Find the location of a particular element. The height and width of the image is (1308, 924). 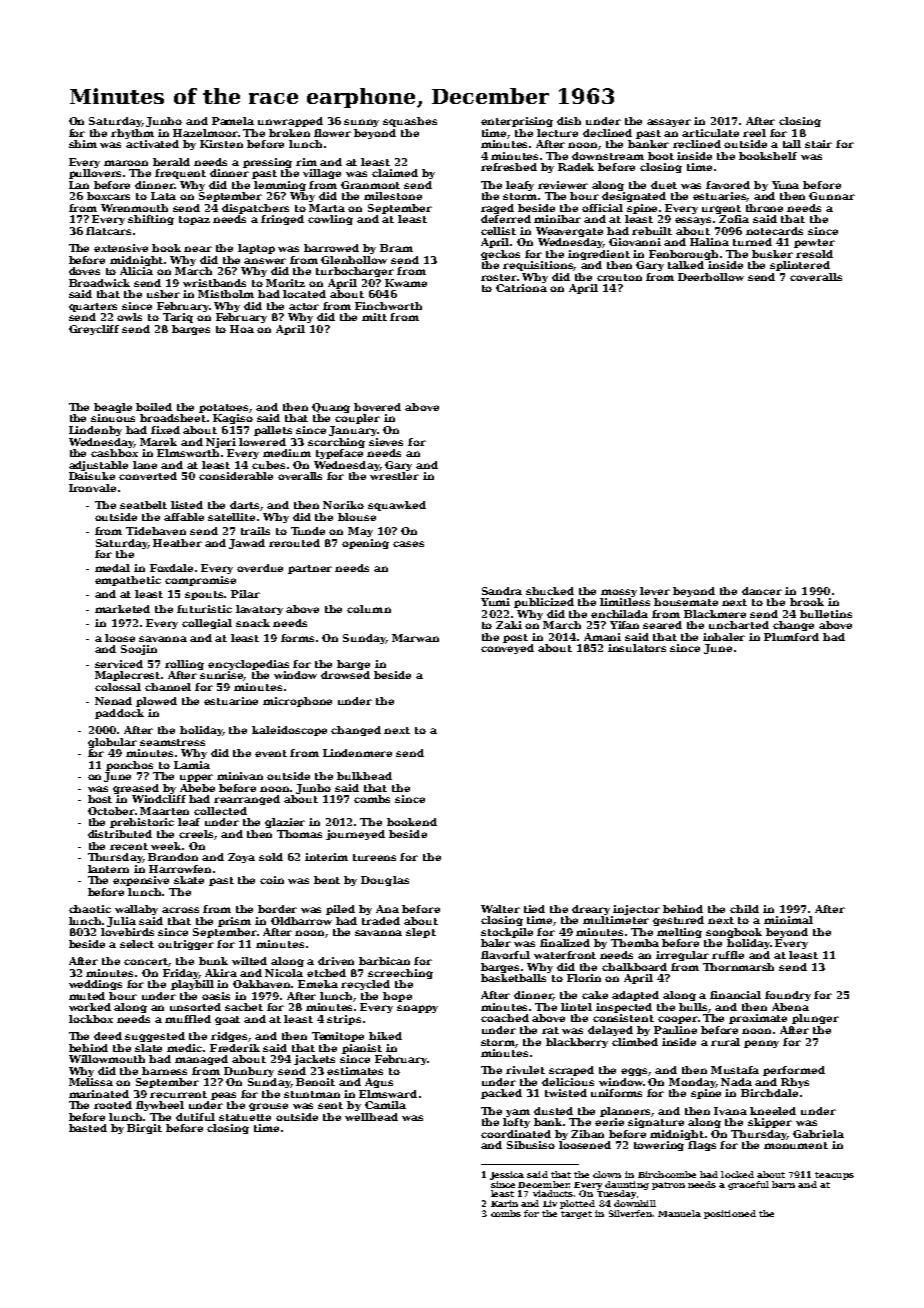

assayer is located at coordinates (669, 123).
